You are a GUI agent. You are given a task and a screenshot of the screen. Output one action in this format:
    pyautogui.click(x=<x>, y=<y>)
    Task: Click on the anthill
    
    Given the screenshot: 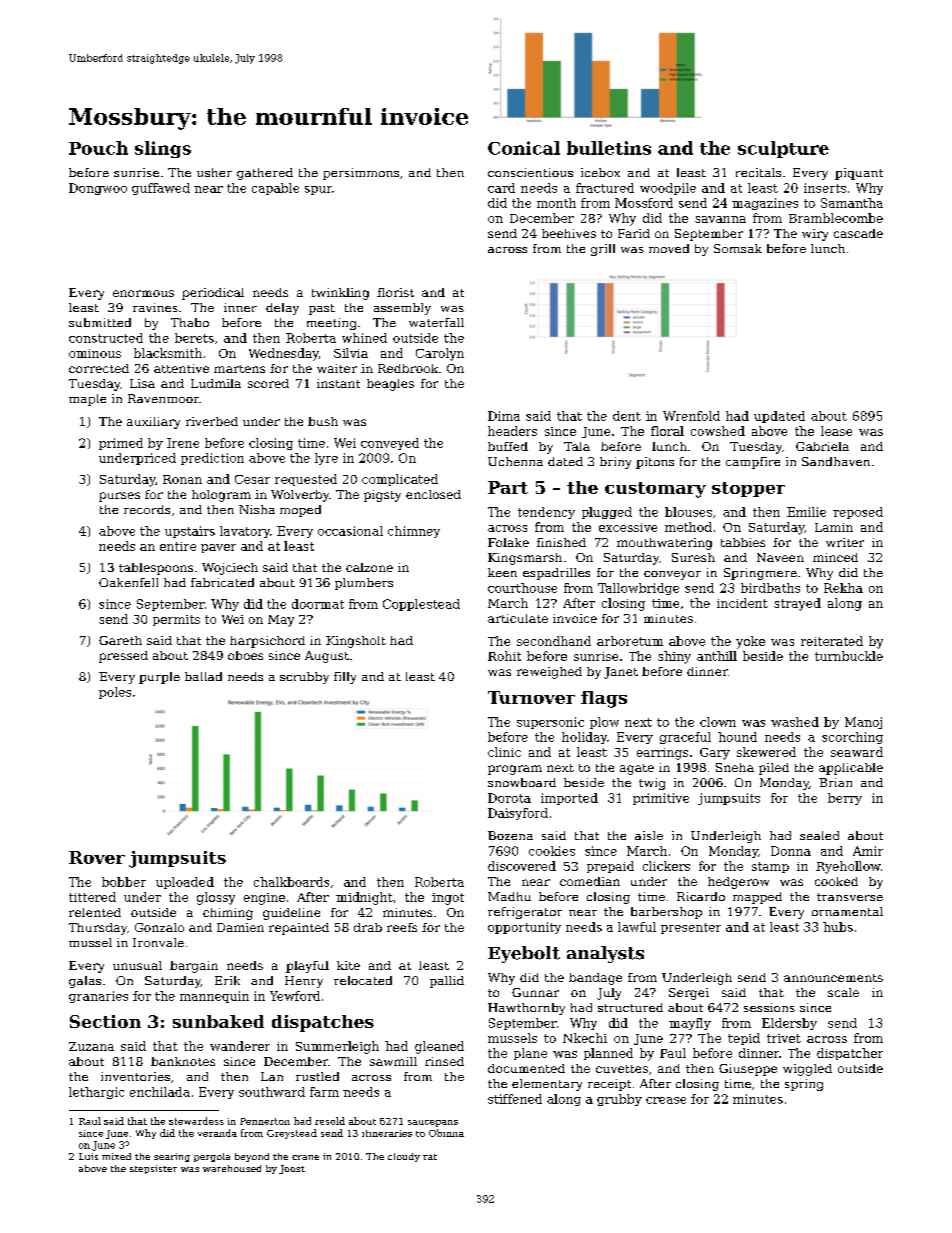 What is the action you would take?
    pyautogui.click(x=717, y=656)
